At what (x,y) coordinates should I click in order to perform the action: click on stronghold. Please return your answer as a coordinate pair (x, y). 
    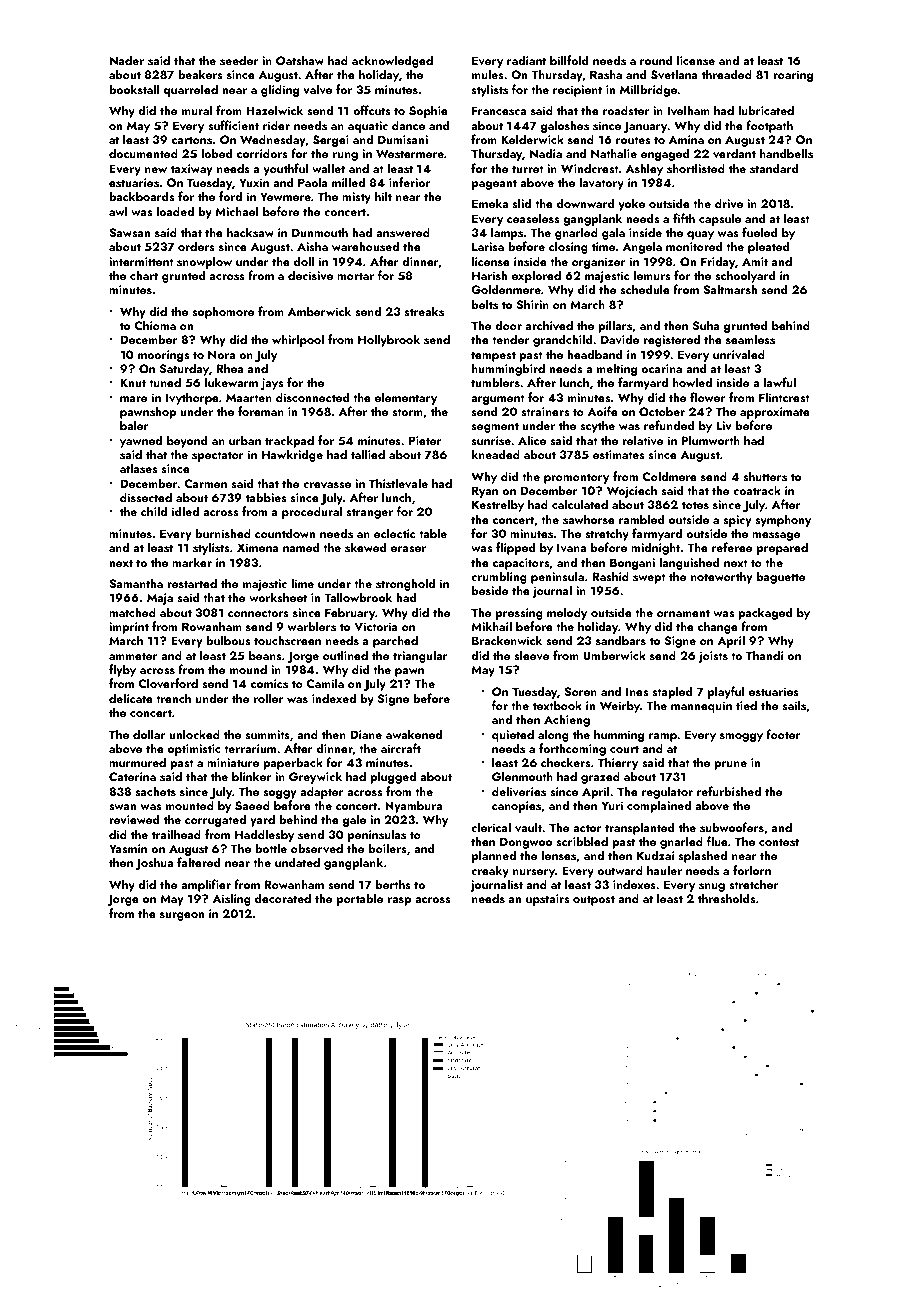
    Looking at the image, I should click on (405, 584).
